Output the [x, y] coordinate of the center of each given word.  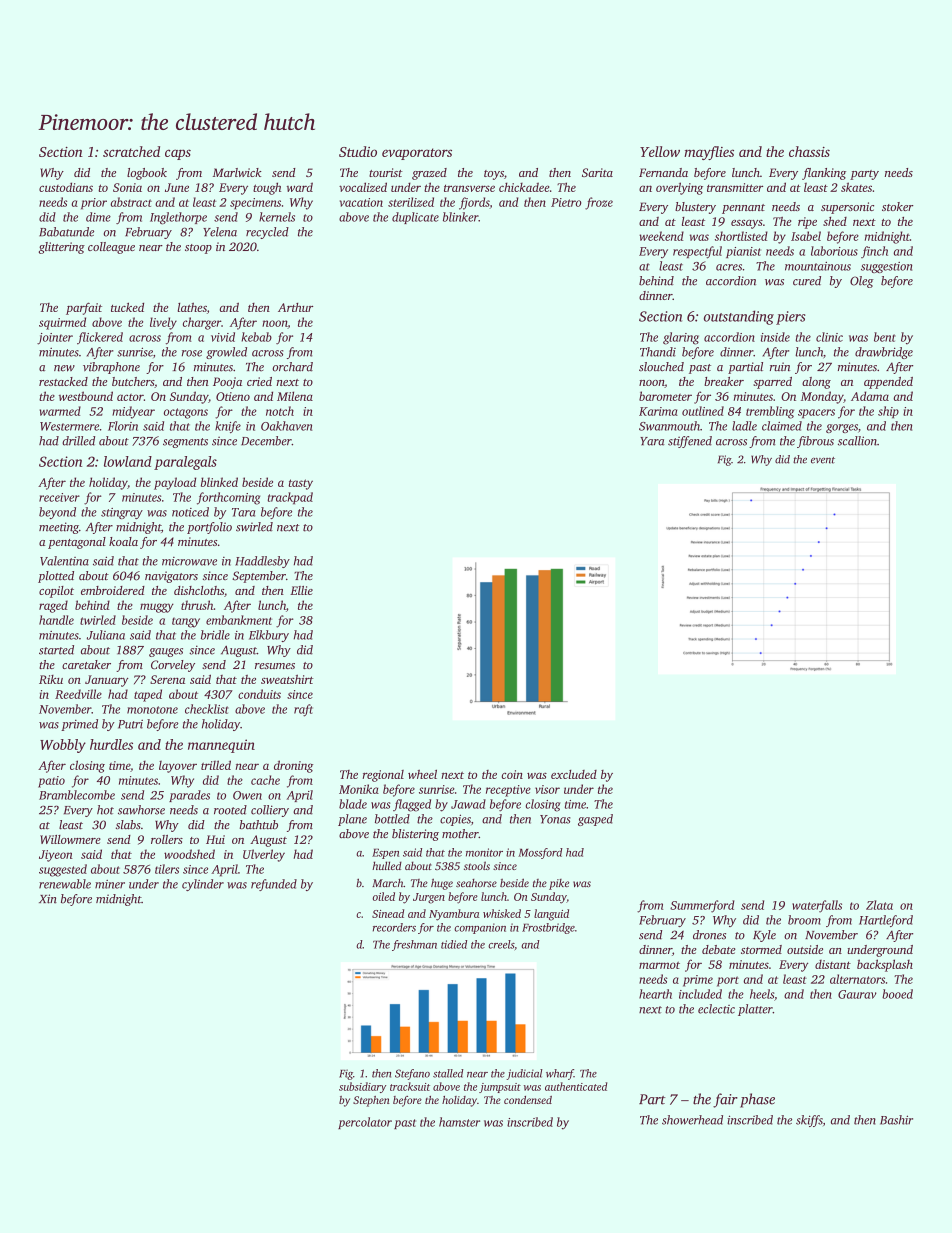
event [823, 460]
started [56, 650]
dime [98, 217]
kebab [256, 337]
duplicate [415, 218]
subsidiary [362, 1087]
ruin [780, 366]
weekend [661, 236]
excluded [574, 774]
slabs [128, 824]
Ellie [301, 590]
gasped [595, 820]
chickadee [524, 187]
